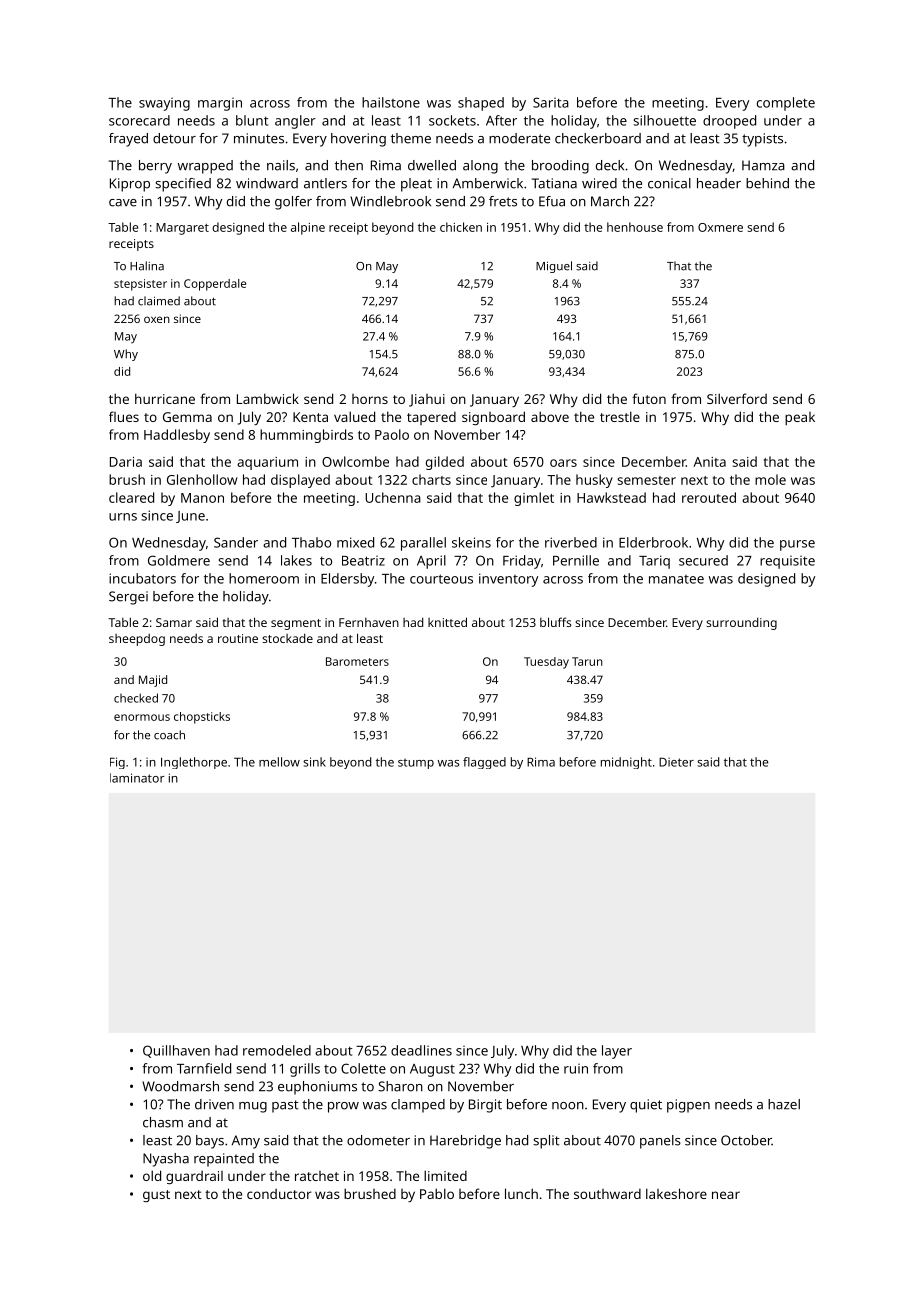 This screenshot has width=924, height=1308. Describe the element at coordinates (310, 417) in the screenshot. I see `Kenta` at that location.
